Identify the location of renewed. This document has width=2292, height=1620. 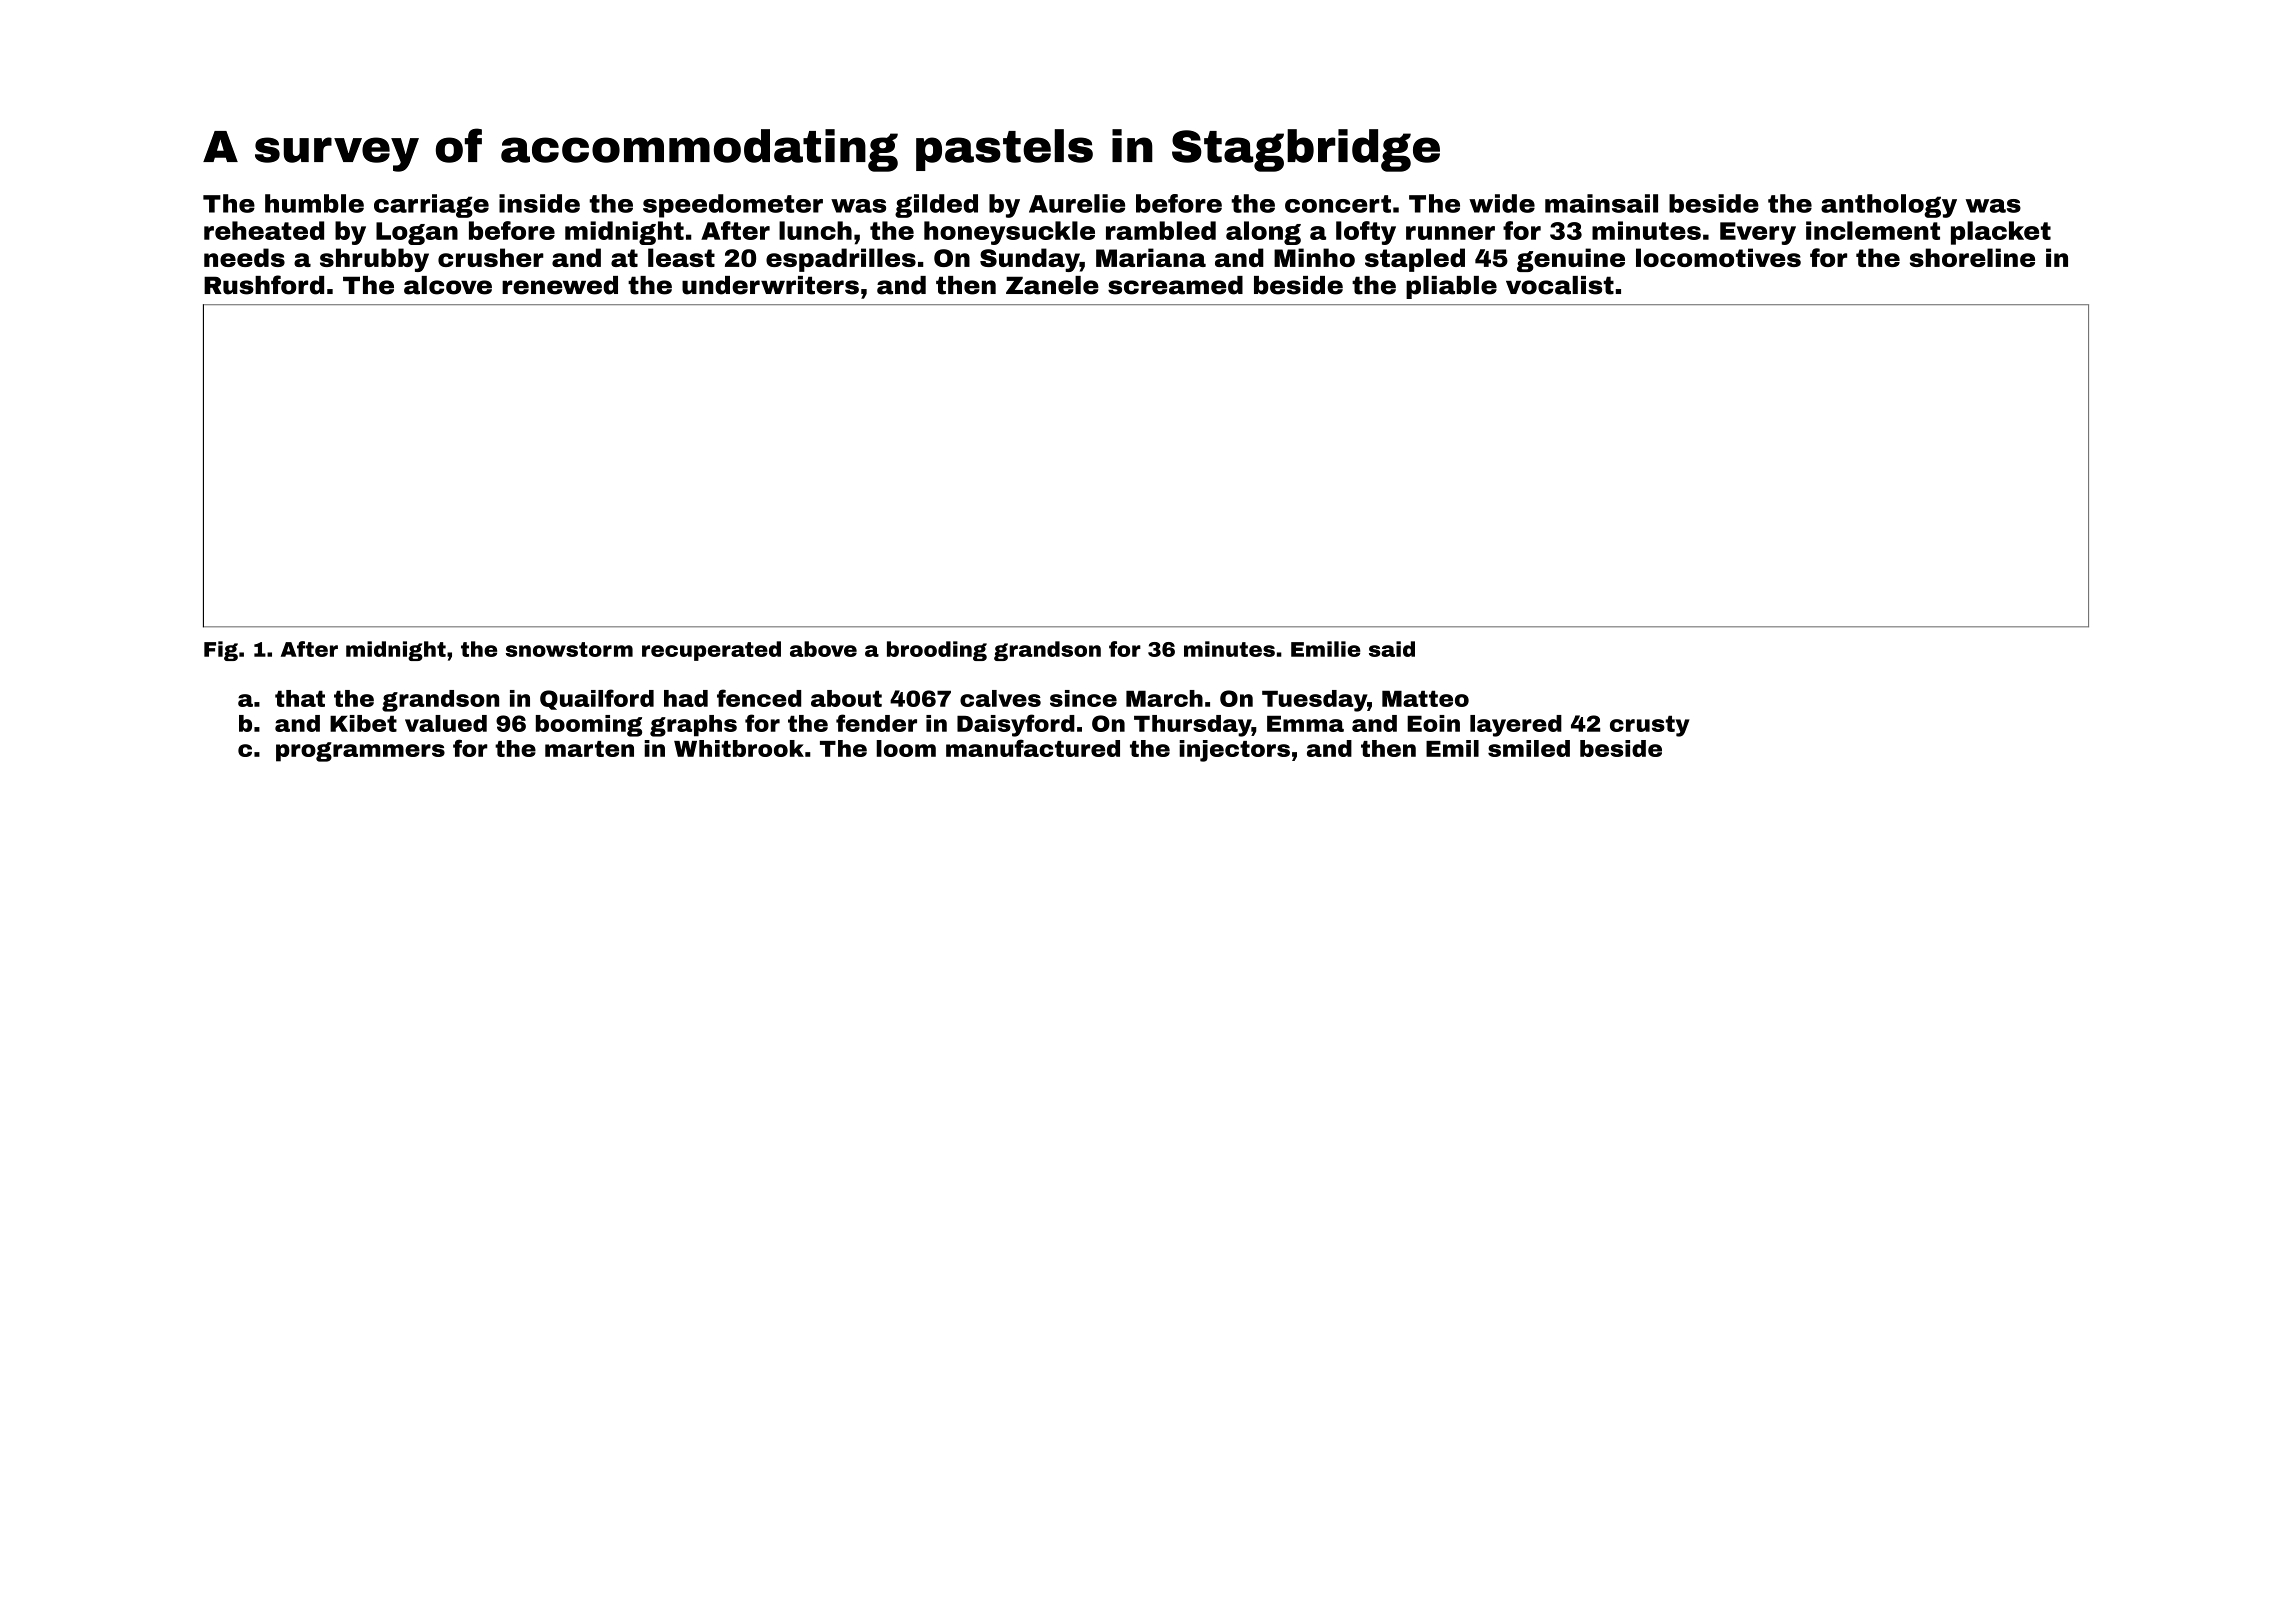
(560, 285).
